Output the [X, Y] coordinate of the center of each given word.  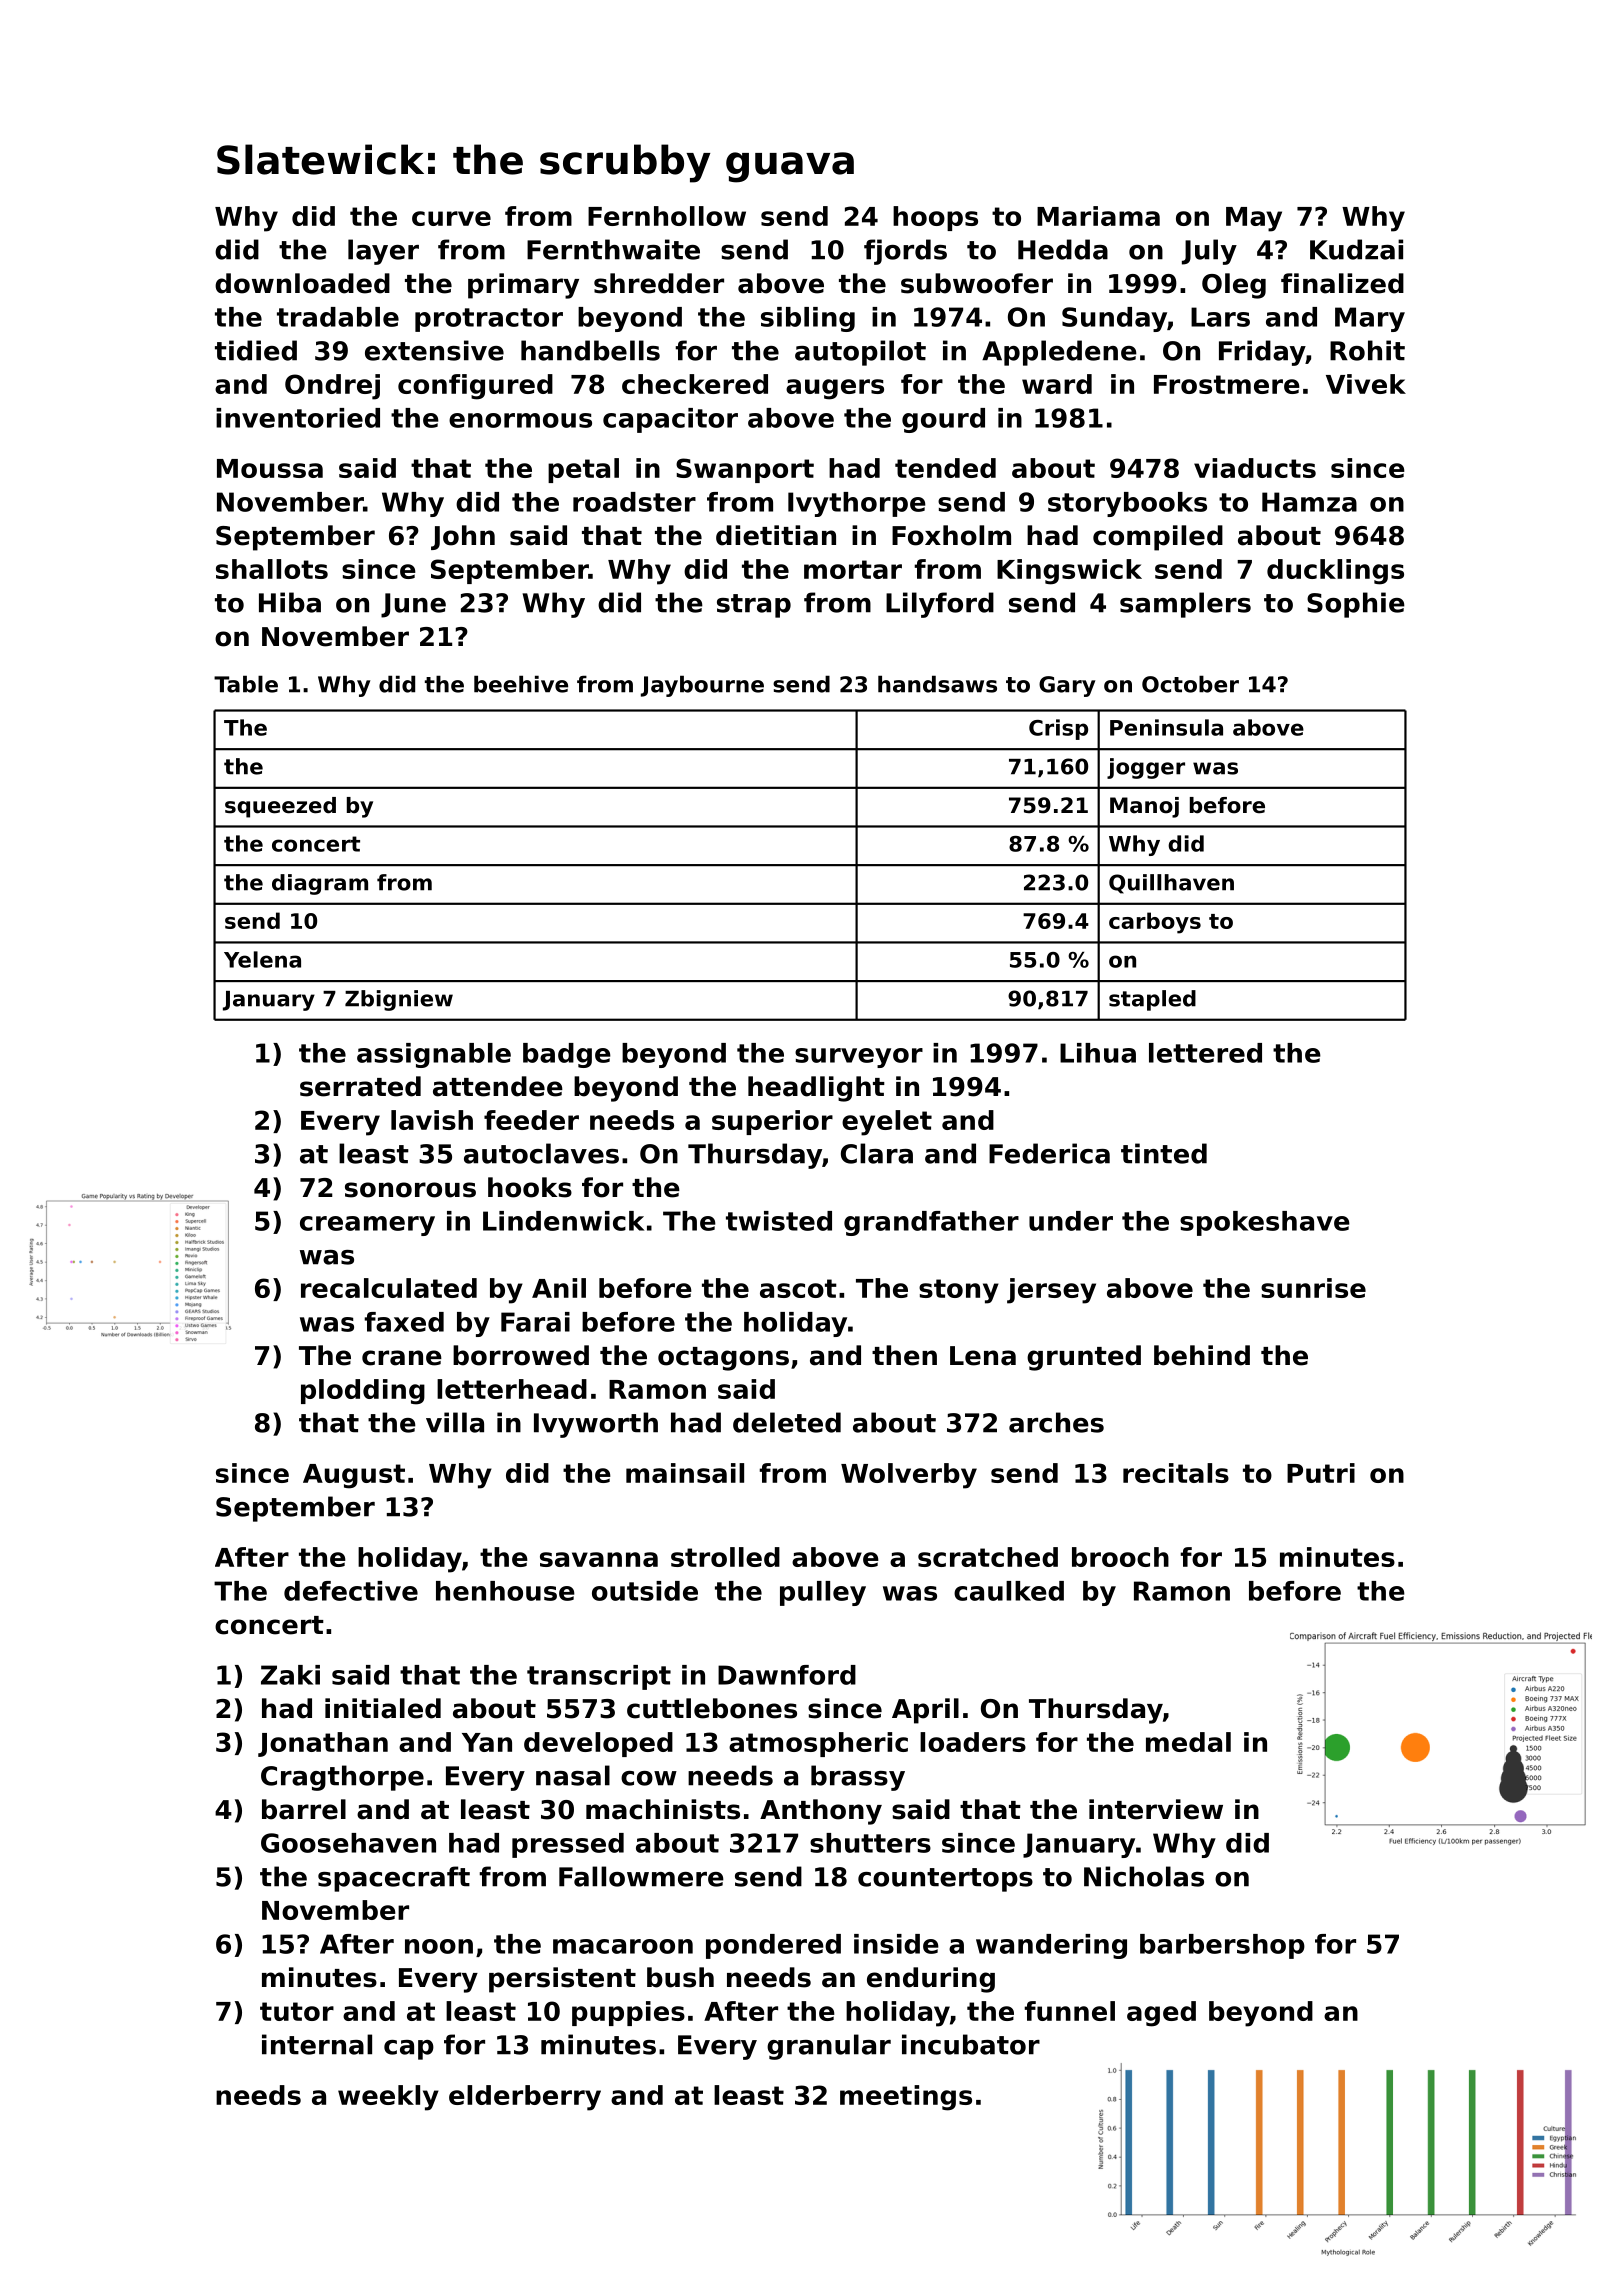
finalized [1342, 283]
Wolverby [909, 1476]
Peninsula [1166, 727]
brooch [1120, 1557]
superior [772, 1122]
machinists [663, 1809]
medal [1188, 1742]
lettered [1205, 1053]
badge [567, 1055]
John [463, 537]
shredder [659, 283]
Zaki [290, 1675]
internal [317, 2044]
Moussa [270, 468]
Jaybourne [702, 686]
